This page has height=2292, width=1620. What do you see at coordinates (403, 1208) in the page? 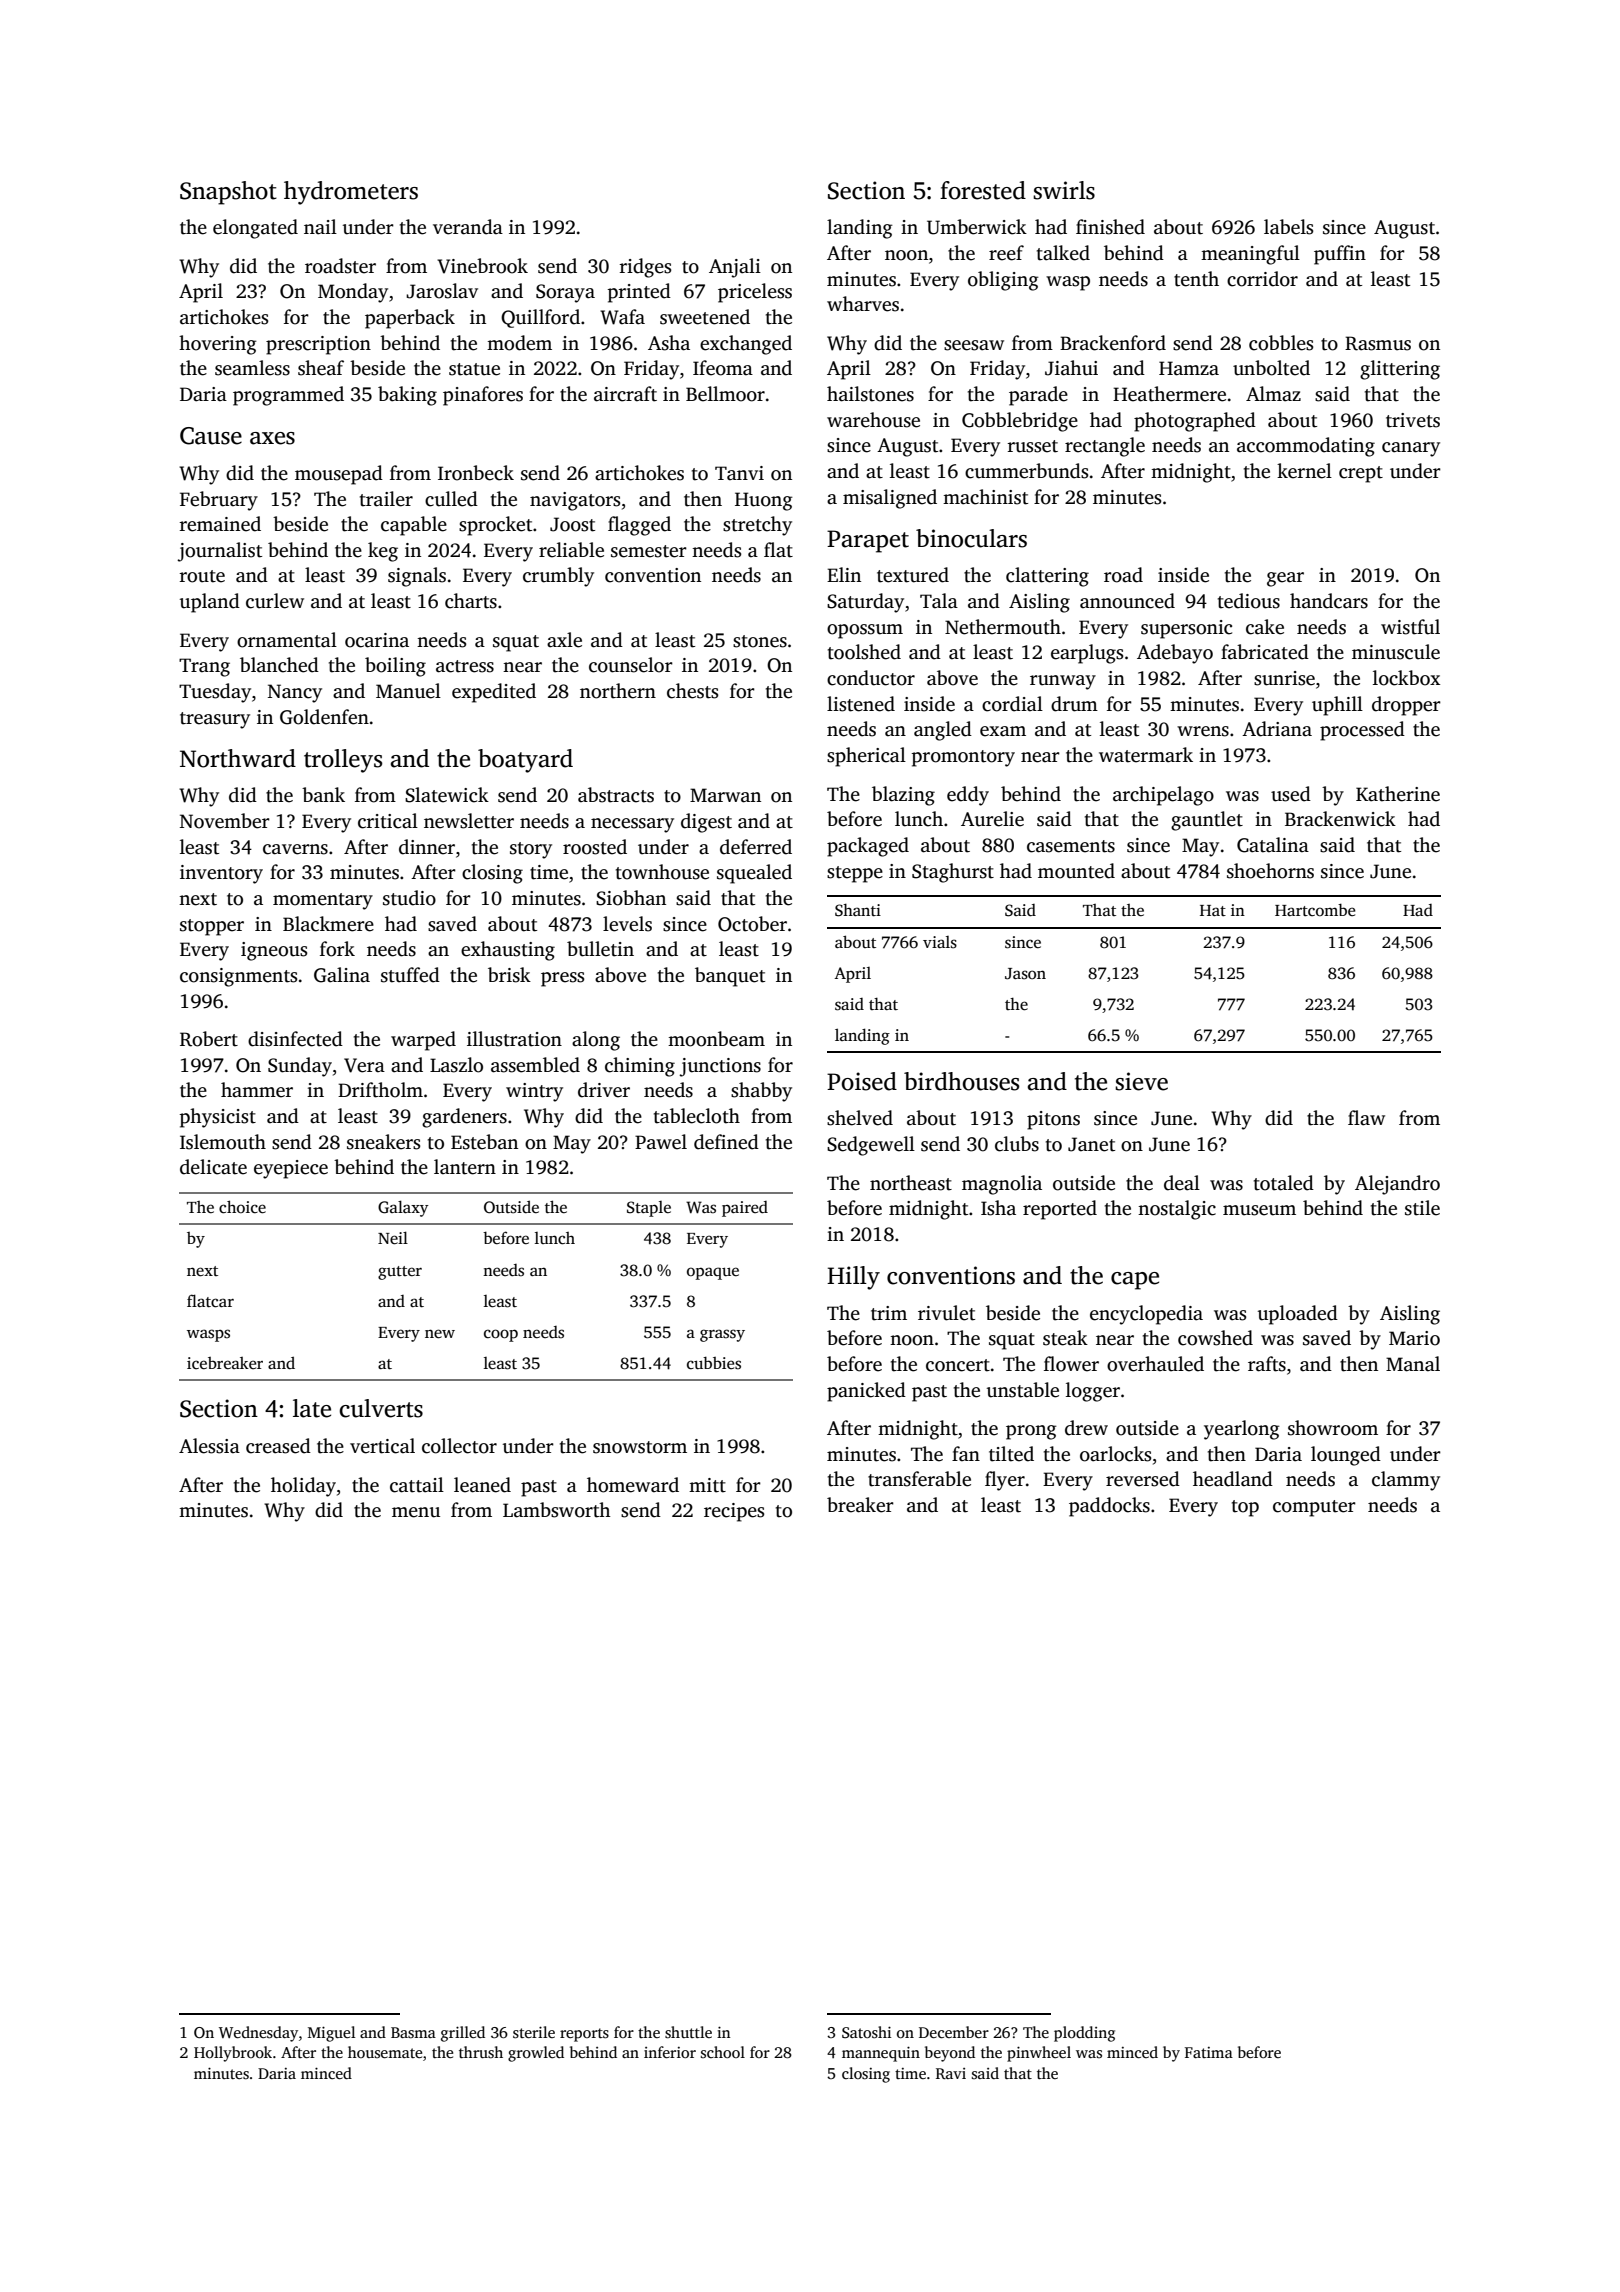
I see `Galaxy` at bounding box center [403, 1208].
